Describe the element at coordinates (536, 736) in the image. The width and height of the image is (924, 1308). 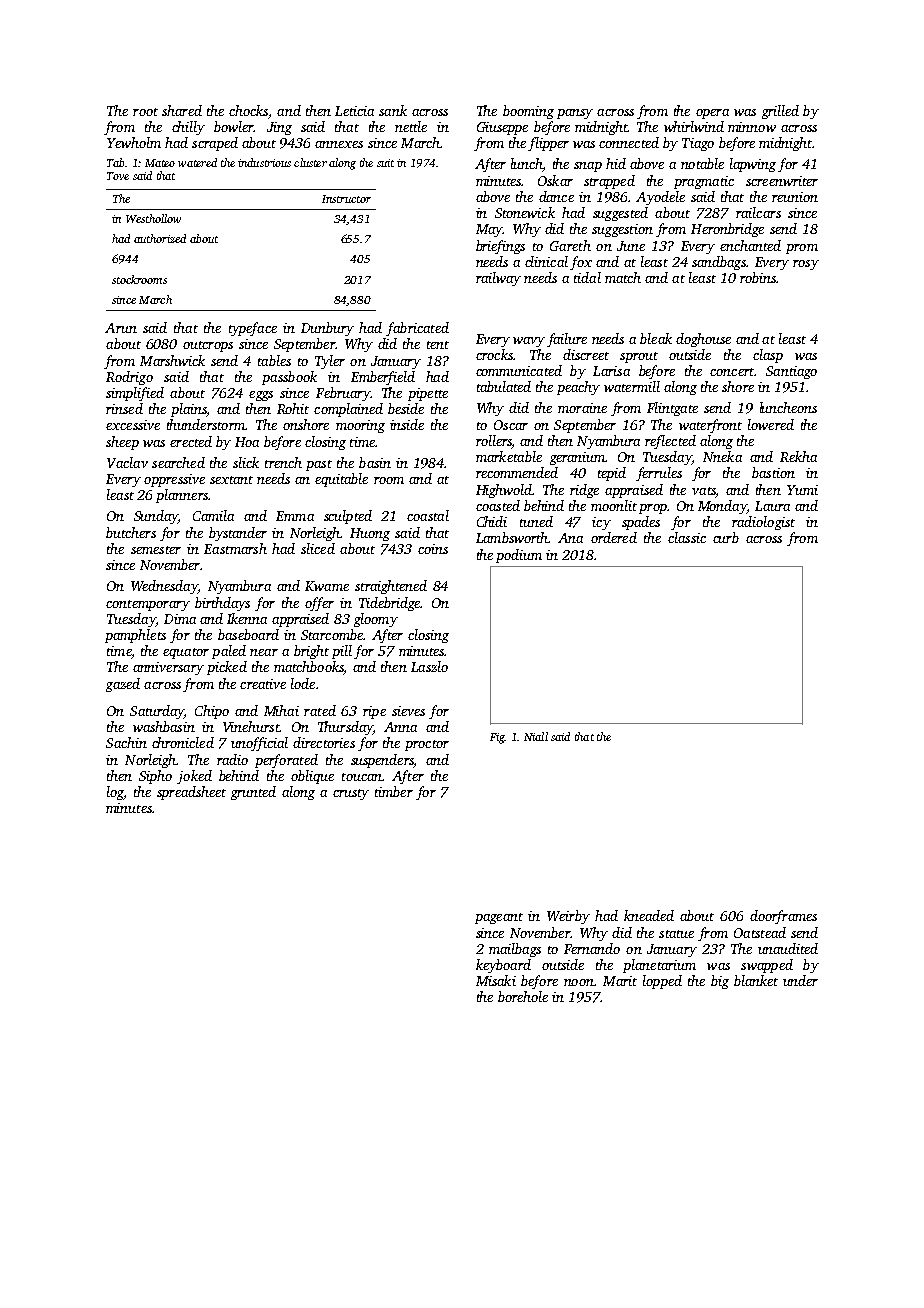
I see `Niall` at that location.
